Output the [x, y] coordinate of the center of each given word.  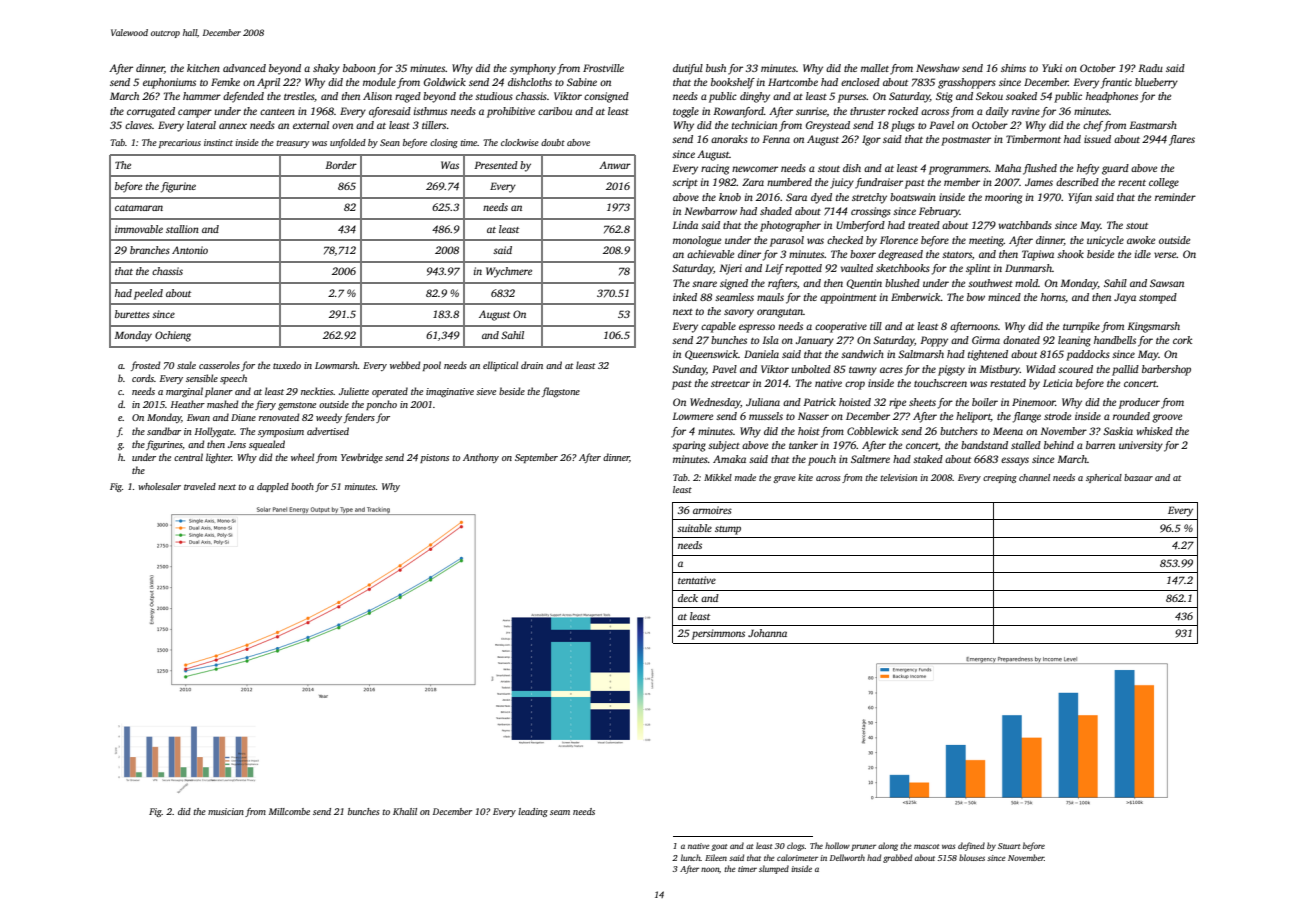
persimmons [718, 634]
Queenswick [711, 355]
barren [1100, 445]
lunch [691, 857]
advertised [328, 431]
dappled [273, 487]
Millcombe [289, 811]
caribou [555, 111]
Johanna [767, 633]
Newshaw [938, 68]
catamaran [139, 208]
